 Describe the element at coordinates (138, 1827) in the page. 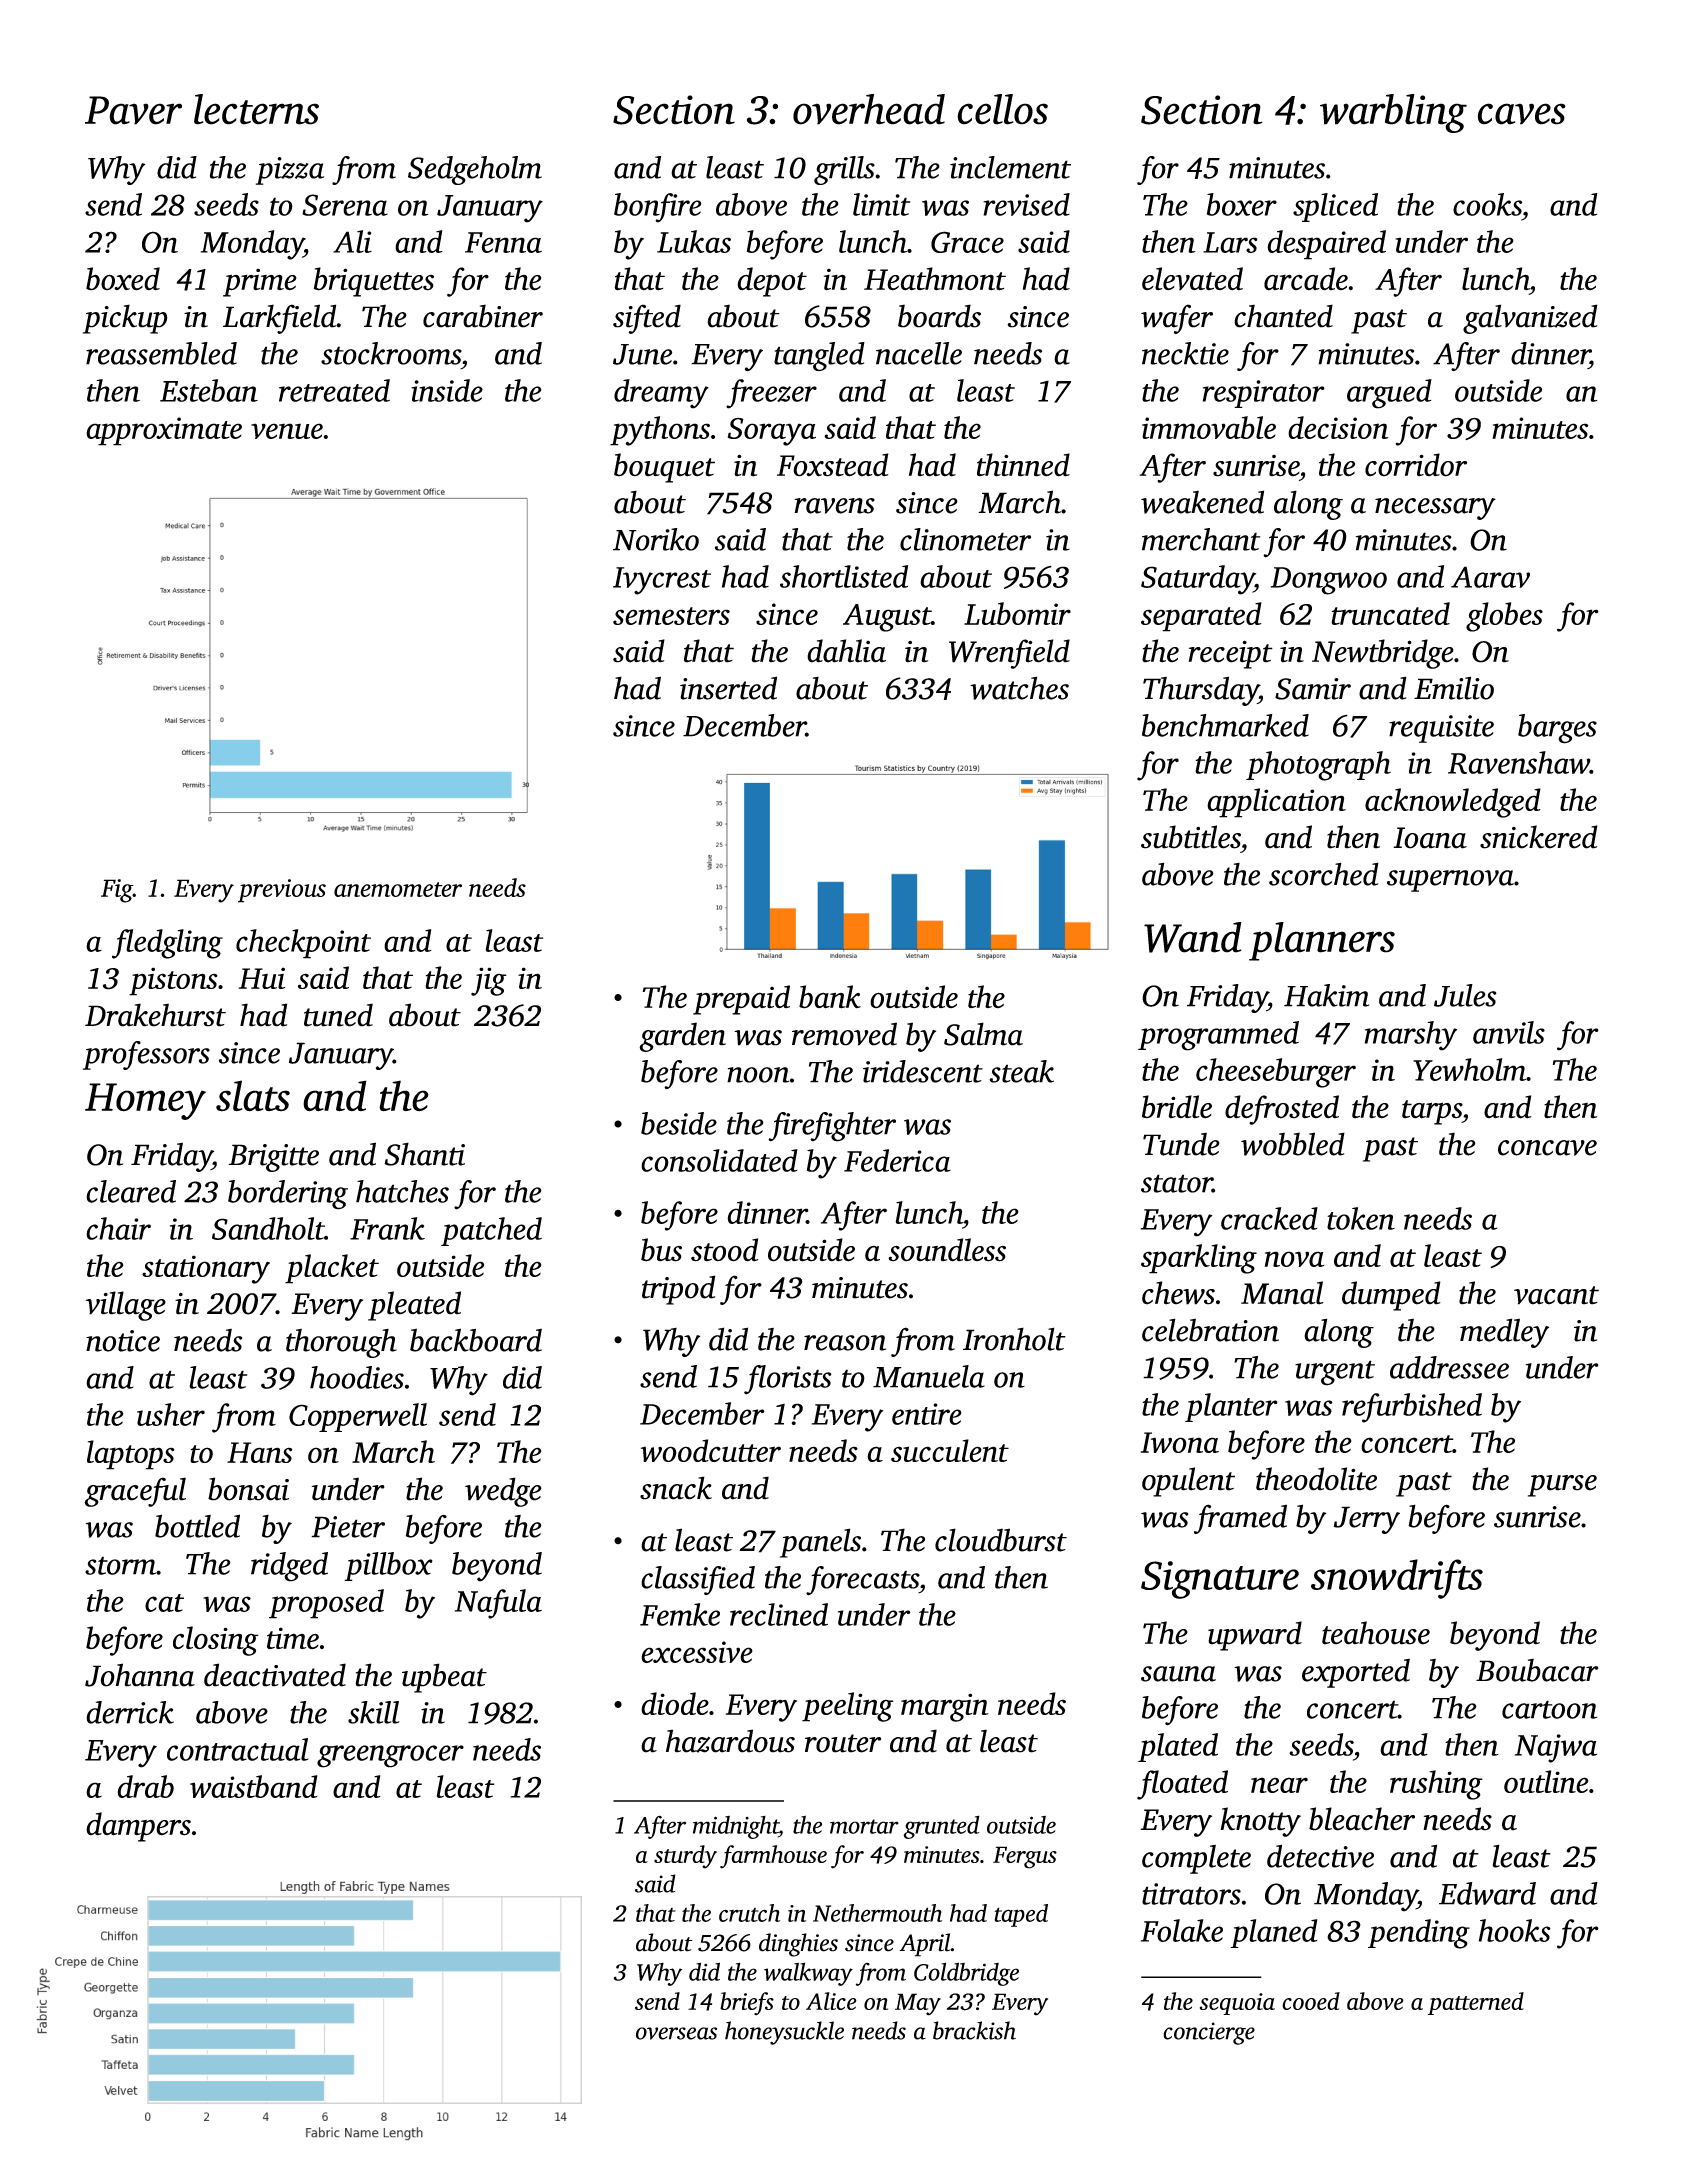

I see `dampers` at that location.
